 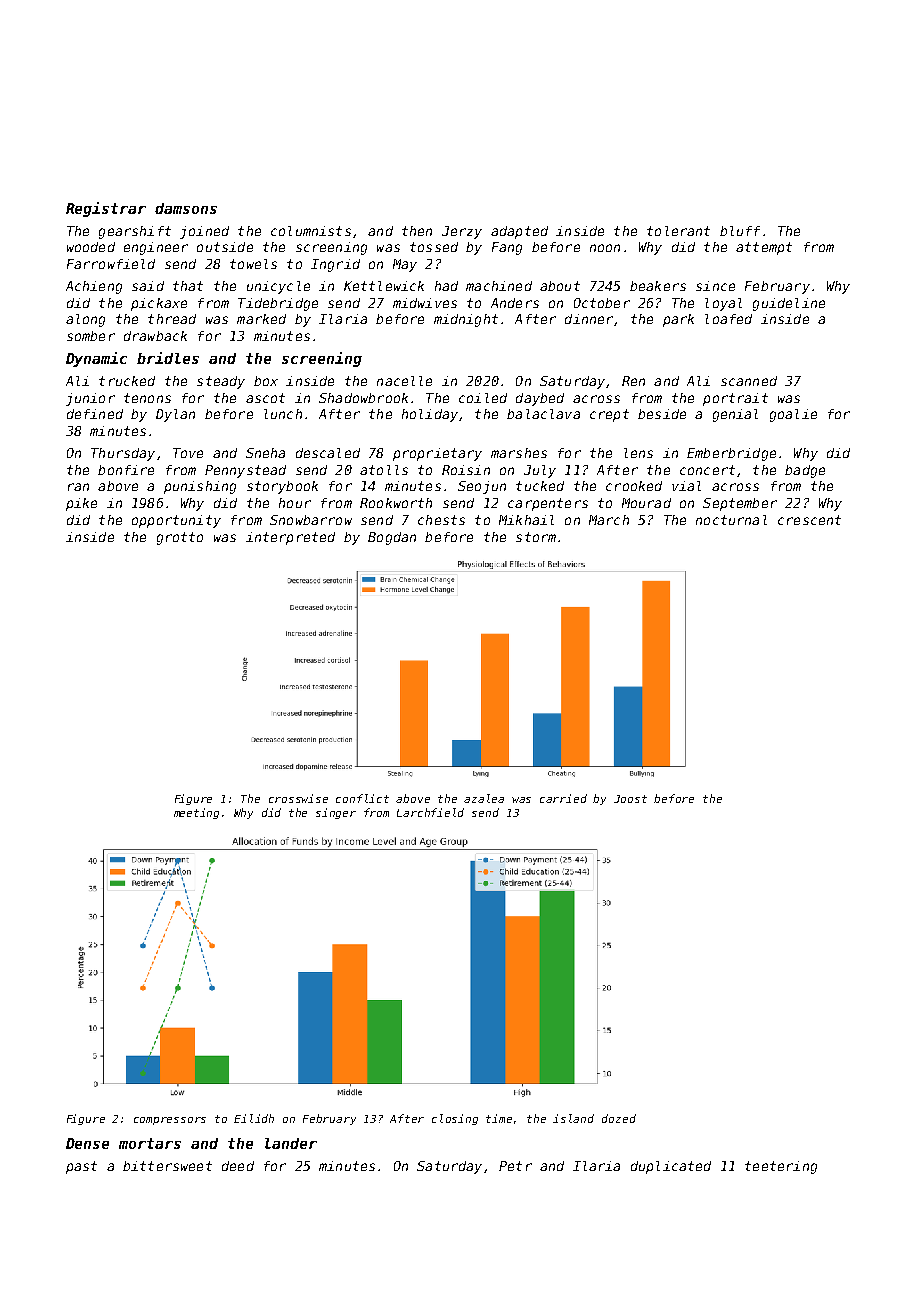 I want to click on Farrowfield, so click(x=111, y=264).
